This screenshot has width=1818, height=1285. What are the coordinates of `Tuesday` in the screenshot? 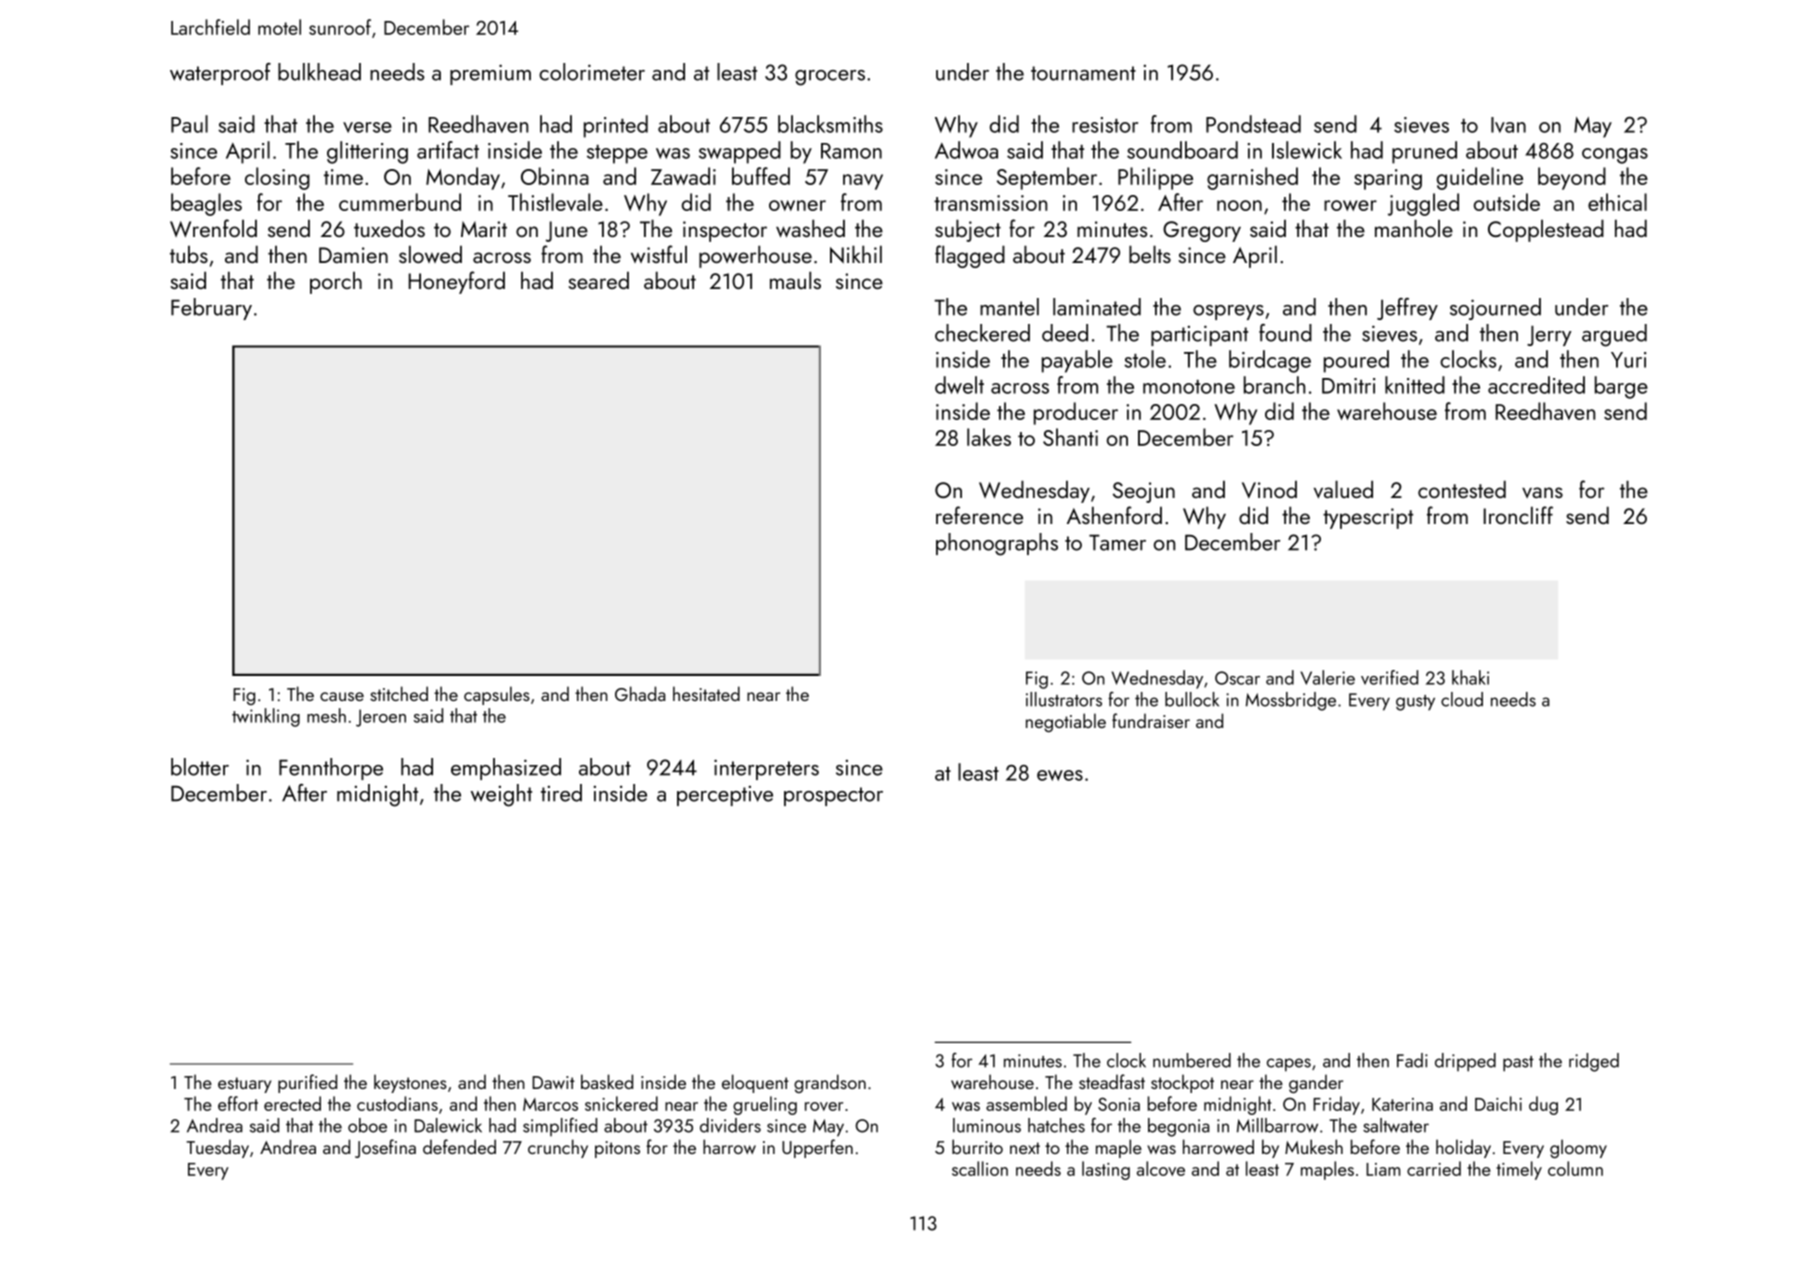 It's located at (217, 1148).
